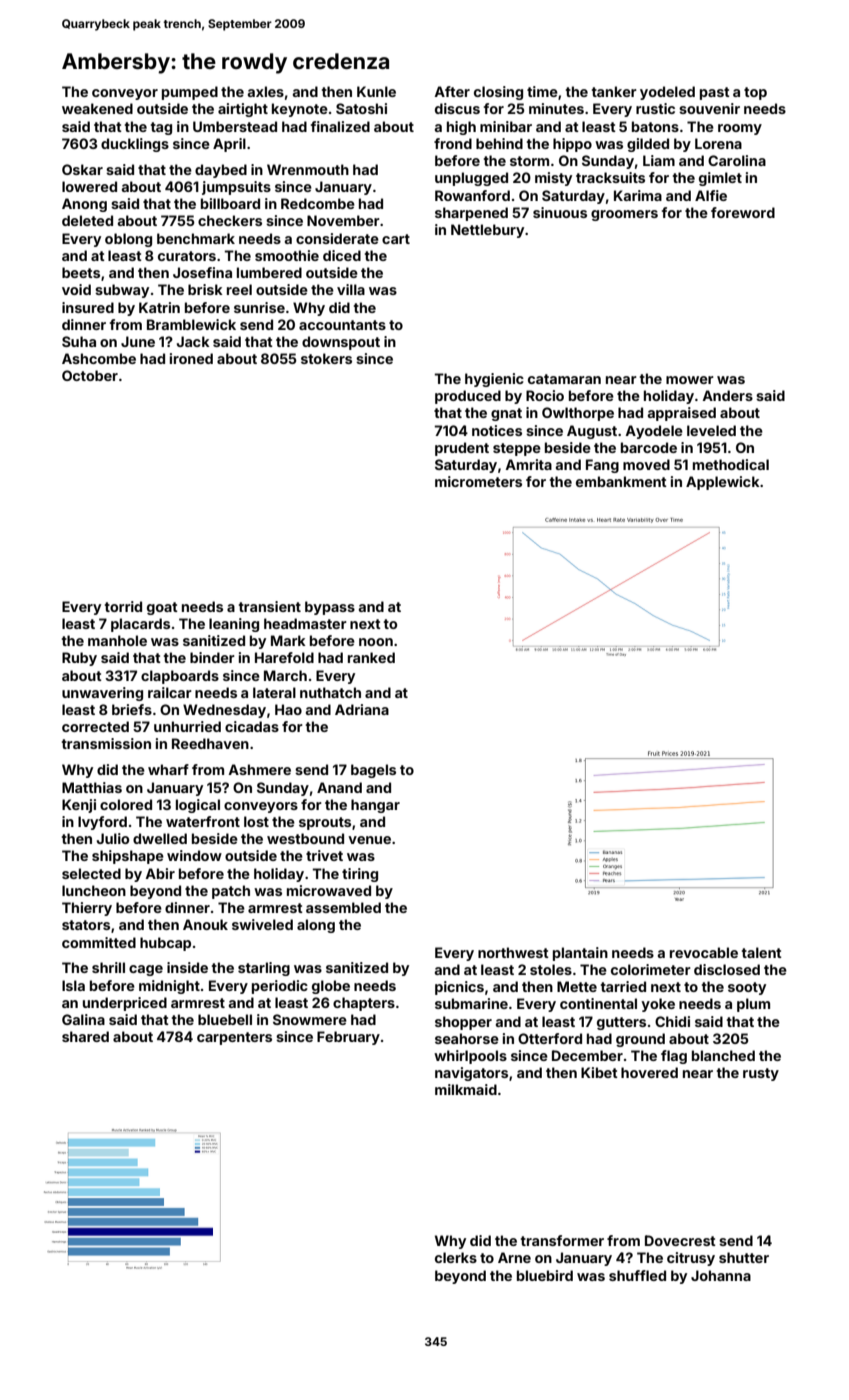 The image size is (849, 1400). I want to click on noon, so click(376, 642).
